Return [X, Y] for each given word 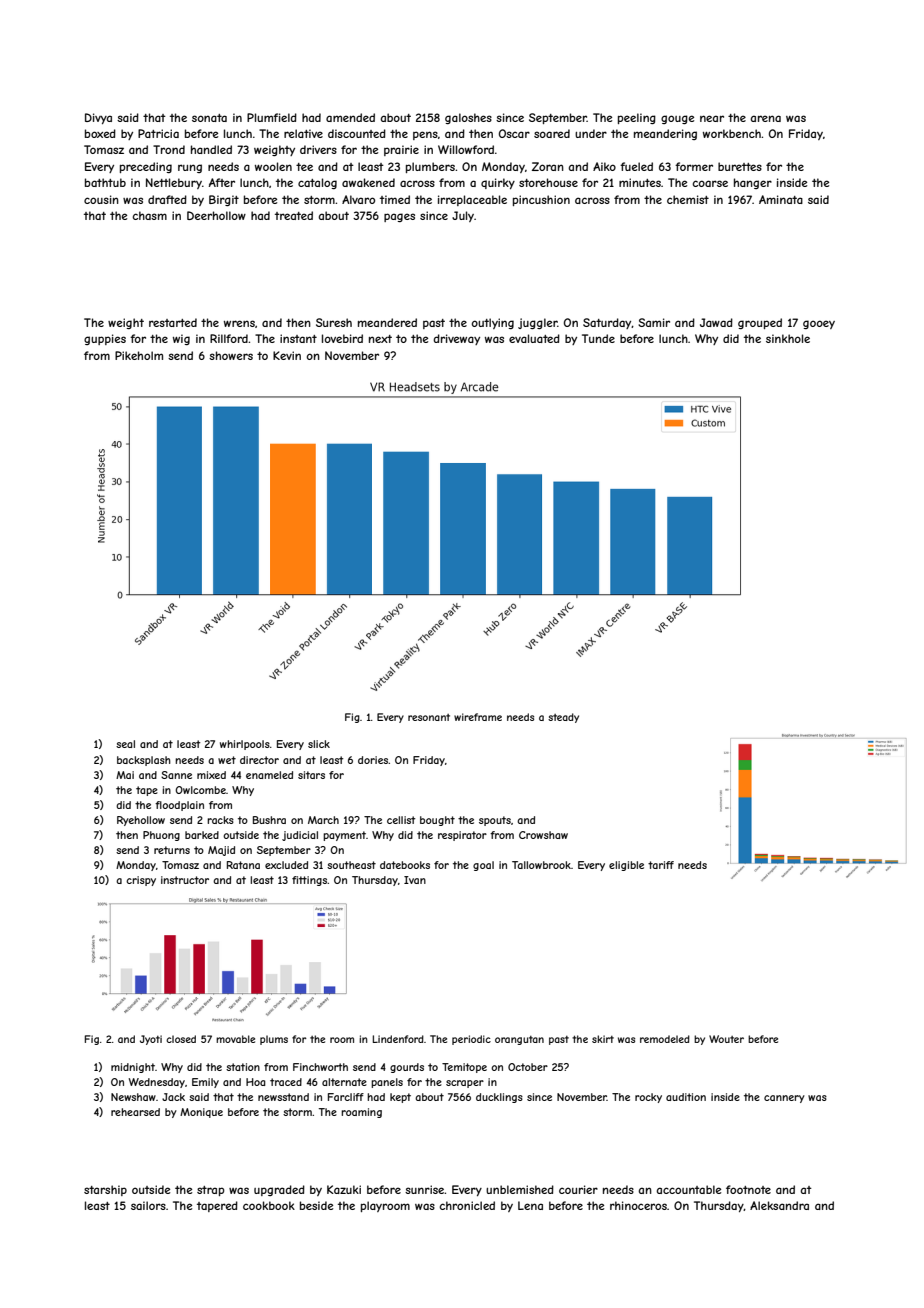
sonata [209, 118]
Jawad [716, 322]
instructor [185, 880]
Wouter [726, 1039]
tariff [661, 865]
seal [125, 744]
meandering [665, 134]
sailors [148, 1205]
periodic [471, 1040]
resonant [429, 717]
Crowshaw [543, 835]
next [380, 339]
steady [563, 718]
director [259, 760]
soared [552, 133]
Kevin [287, 355]
